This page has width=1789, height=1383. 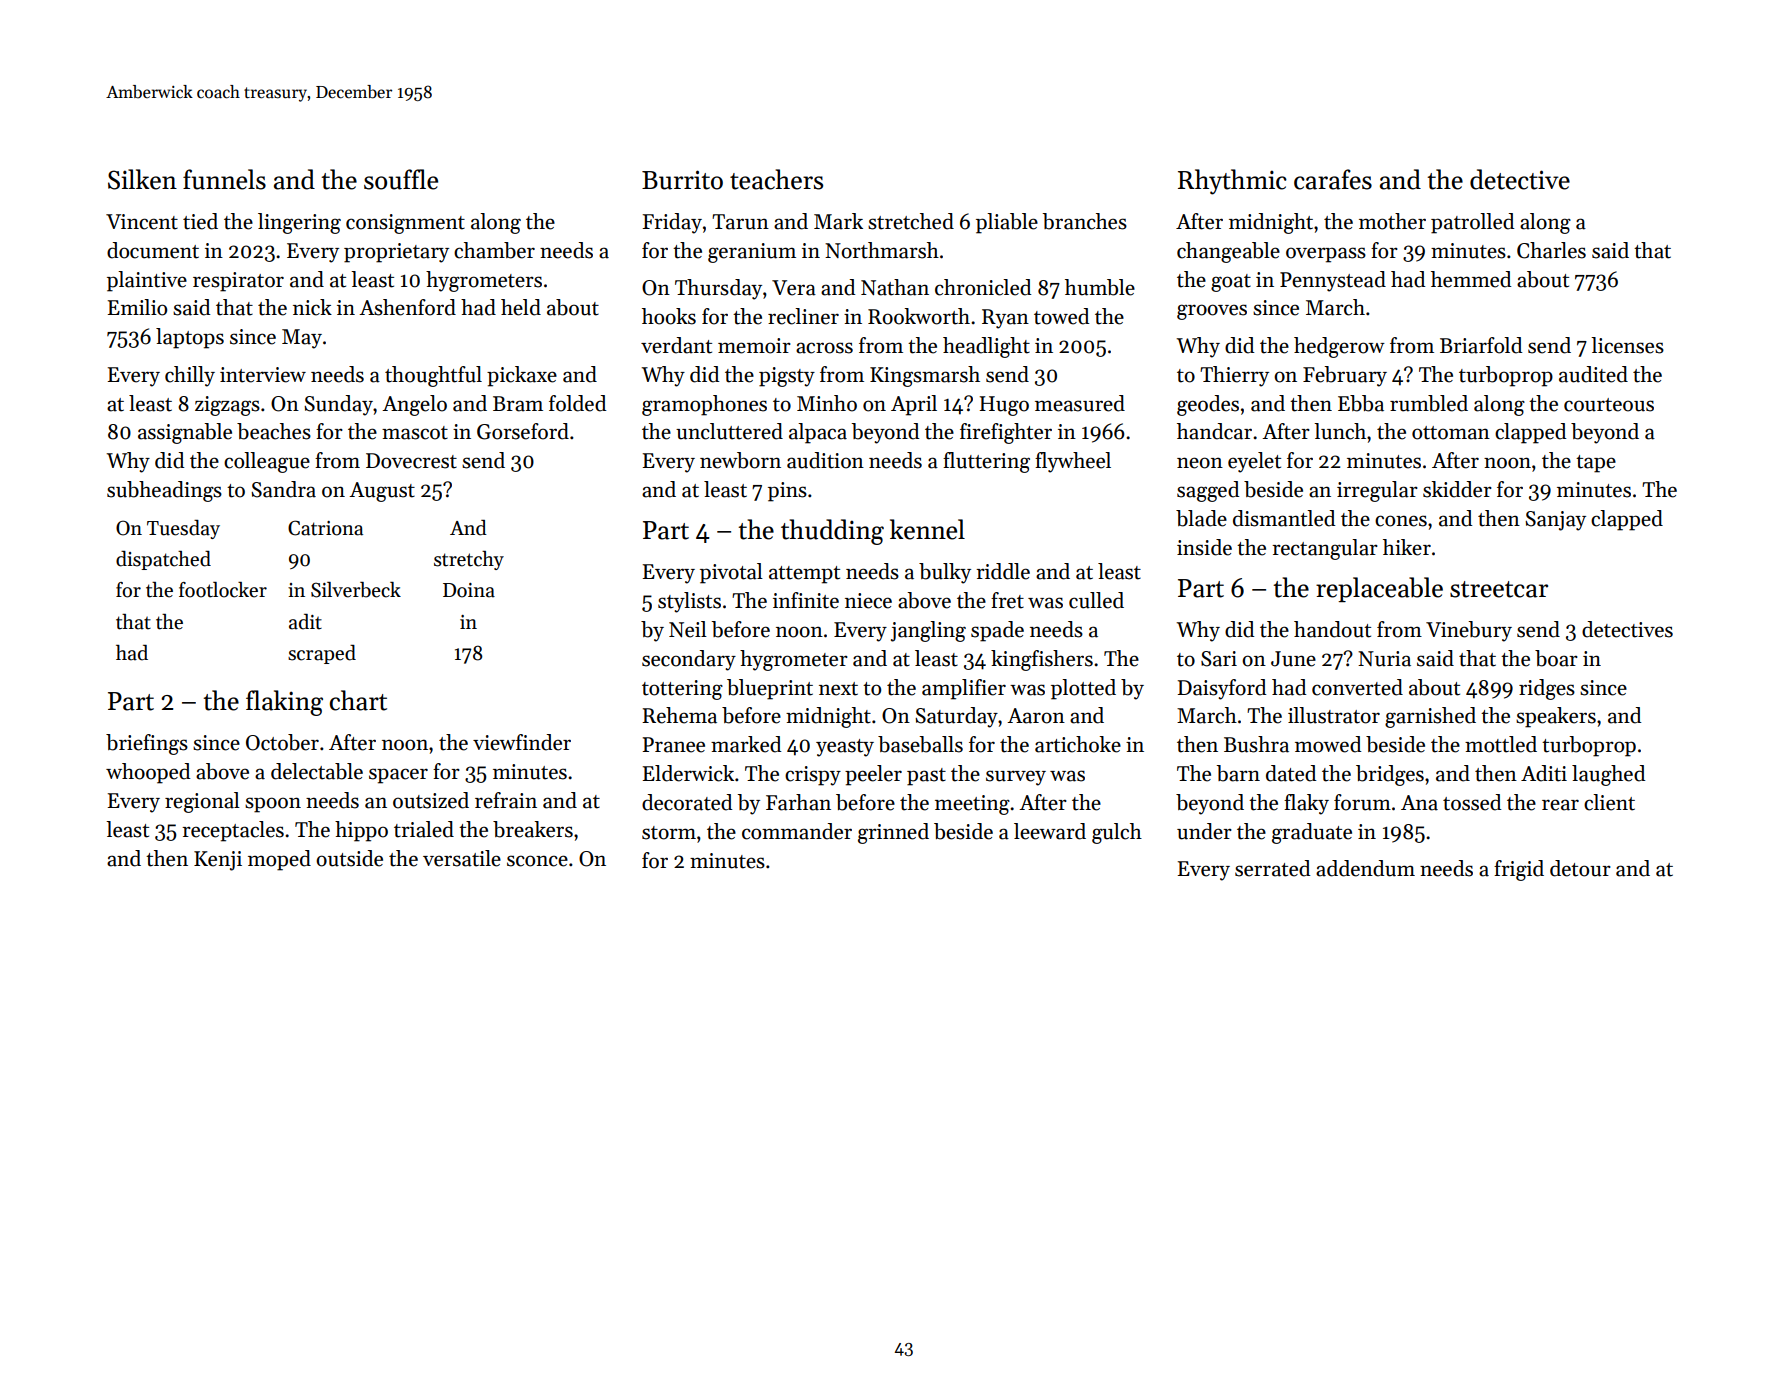 What do you see at coordinates (740, 222) in the page?
I see `Tarun` at bounding box center [740, 222].
